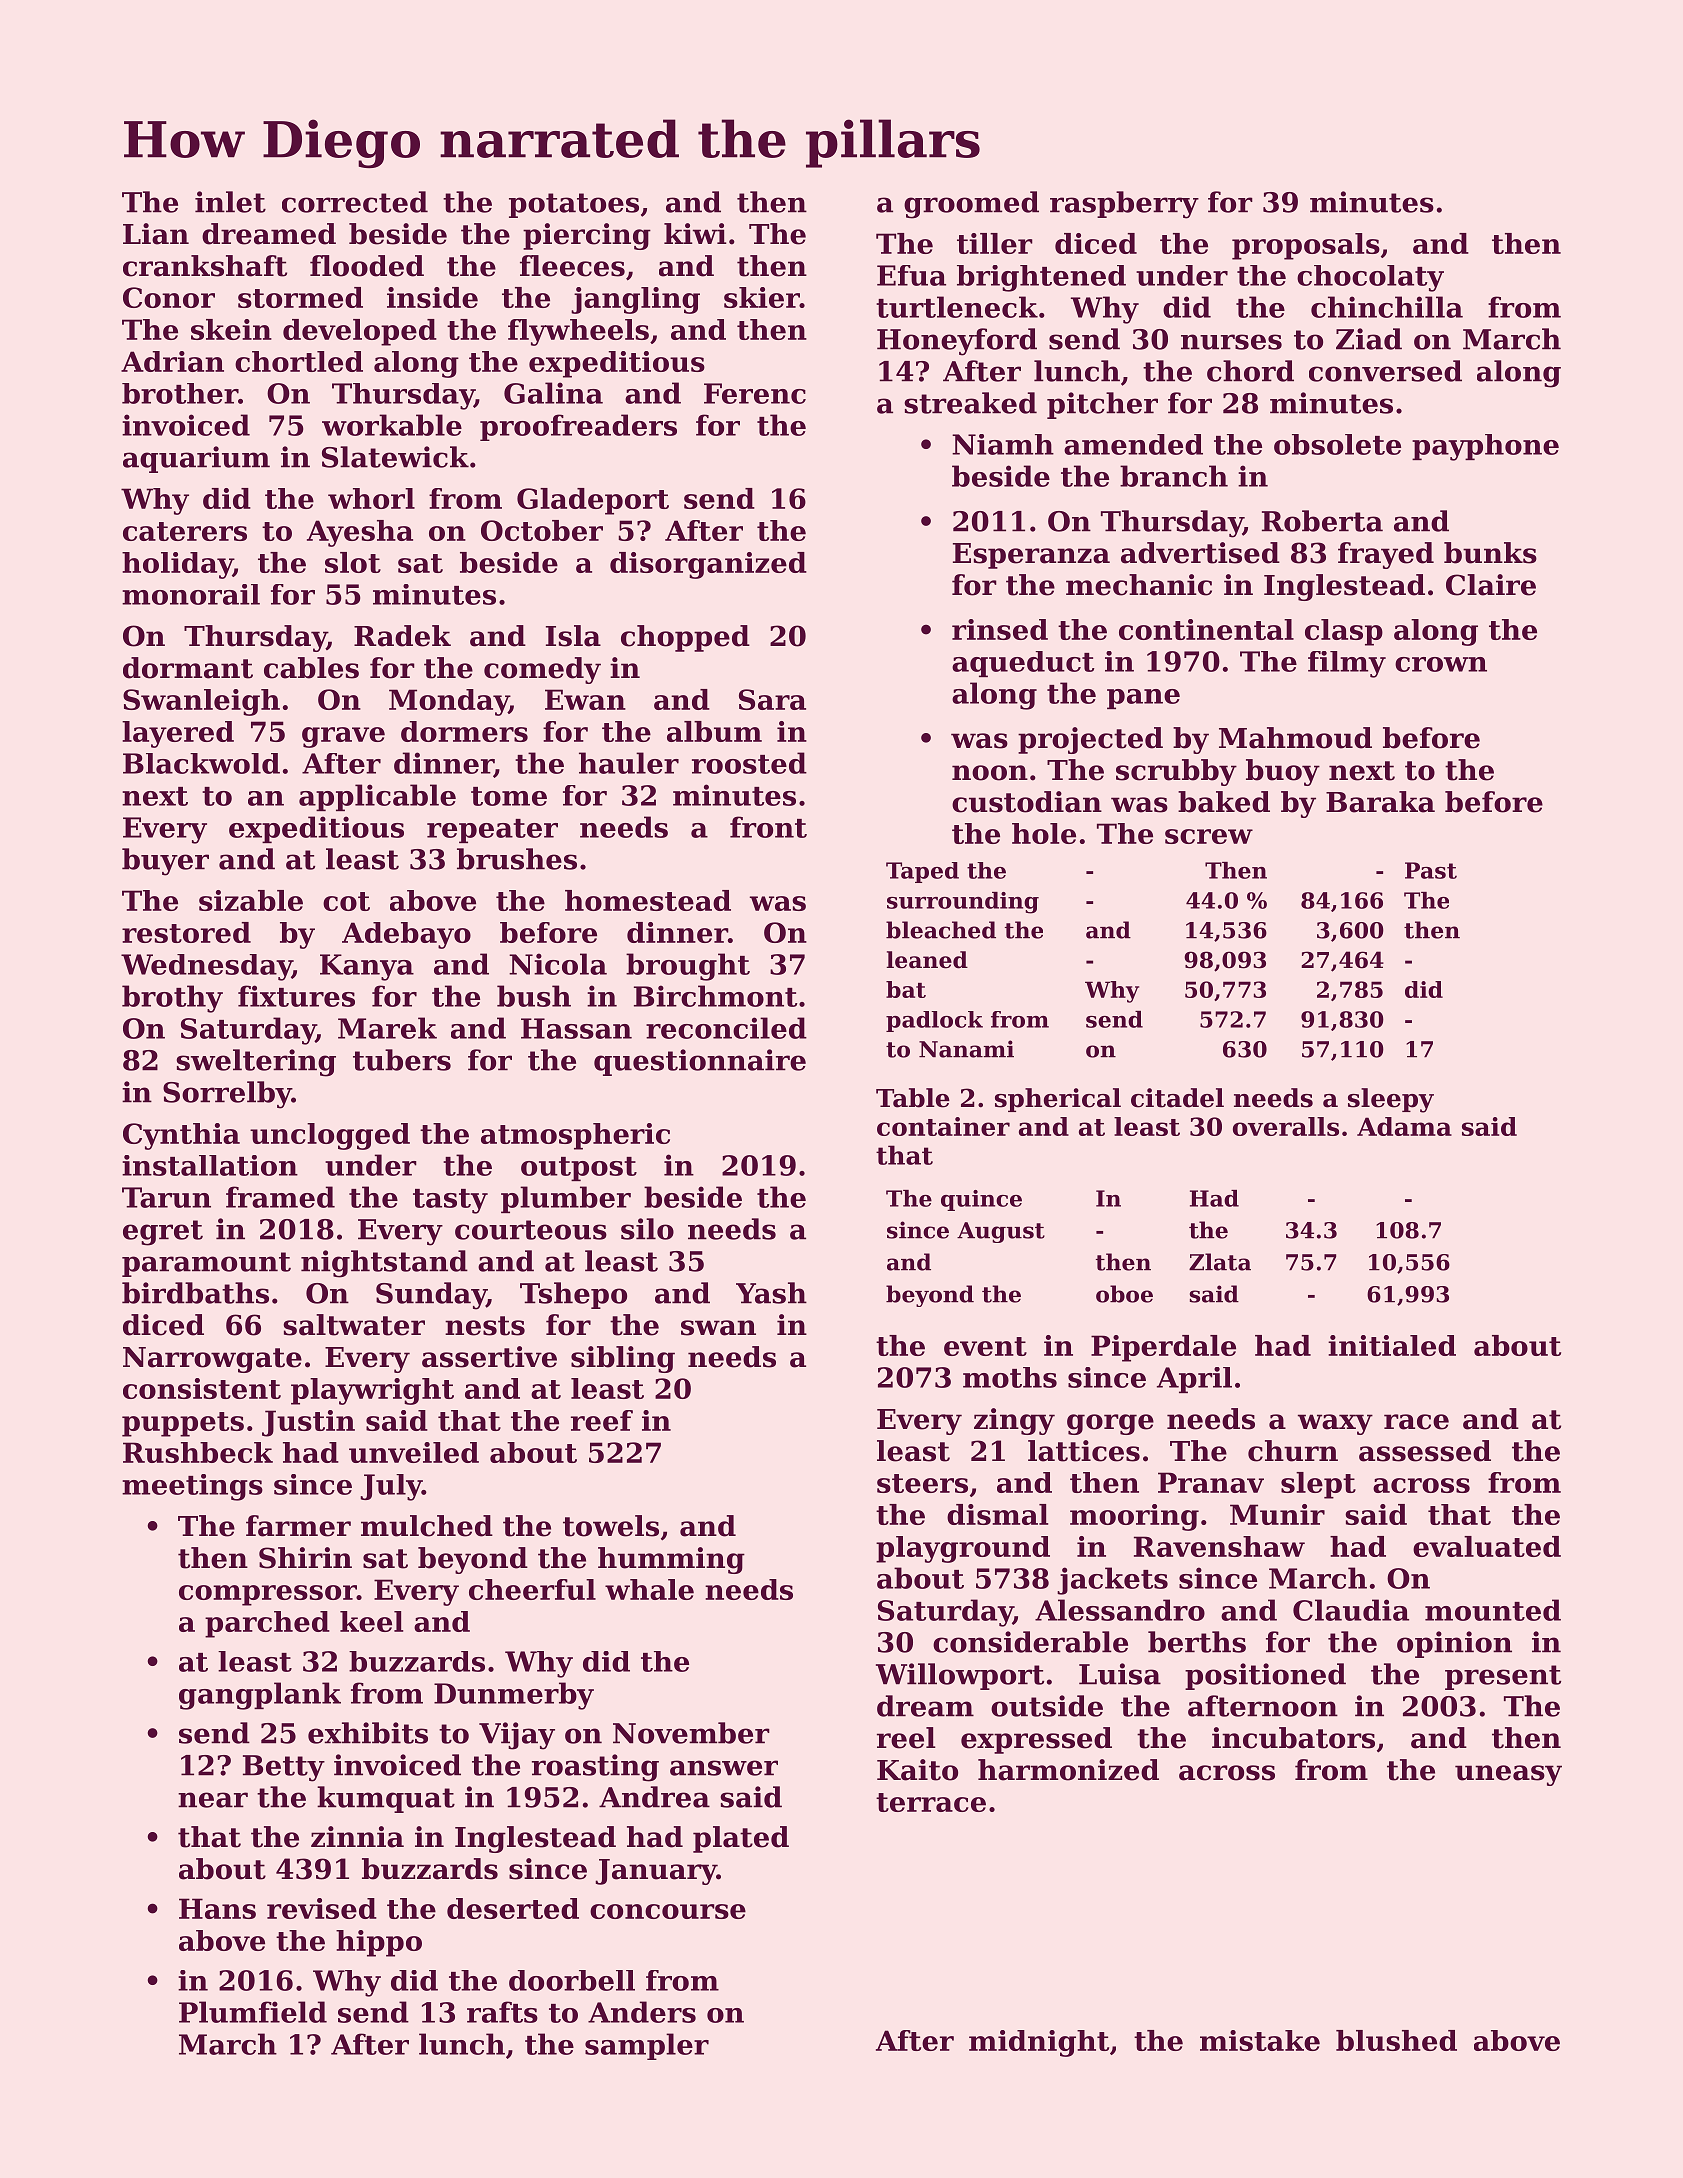 The width and height of the screenshot is (1683, 2178). Describe the element at coordinates (708, 565) in the screenshot. I see `disorganized` at that location.
